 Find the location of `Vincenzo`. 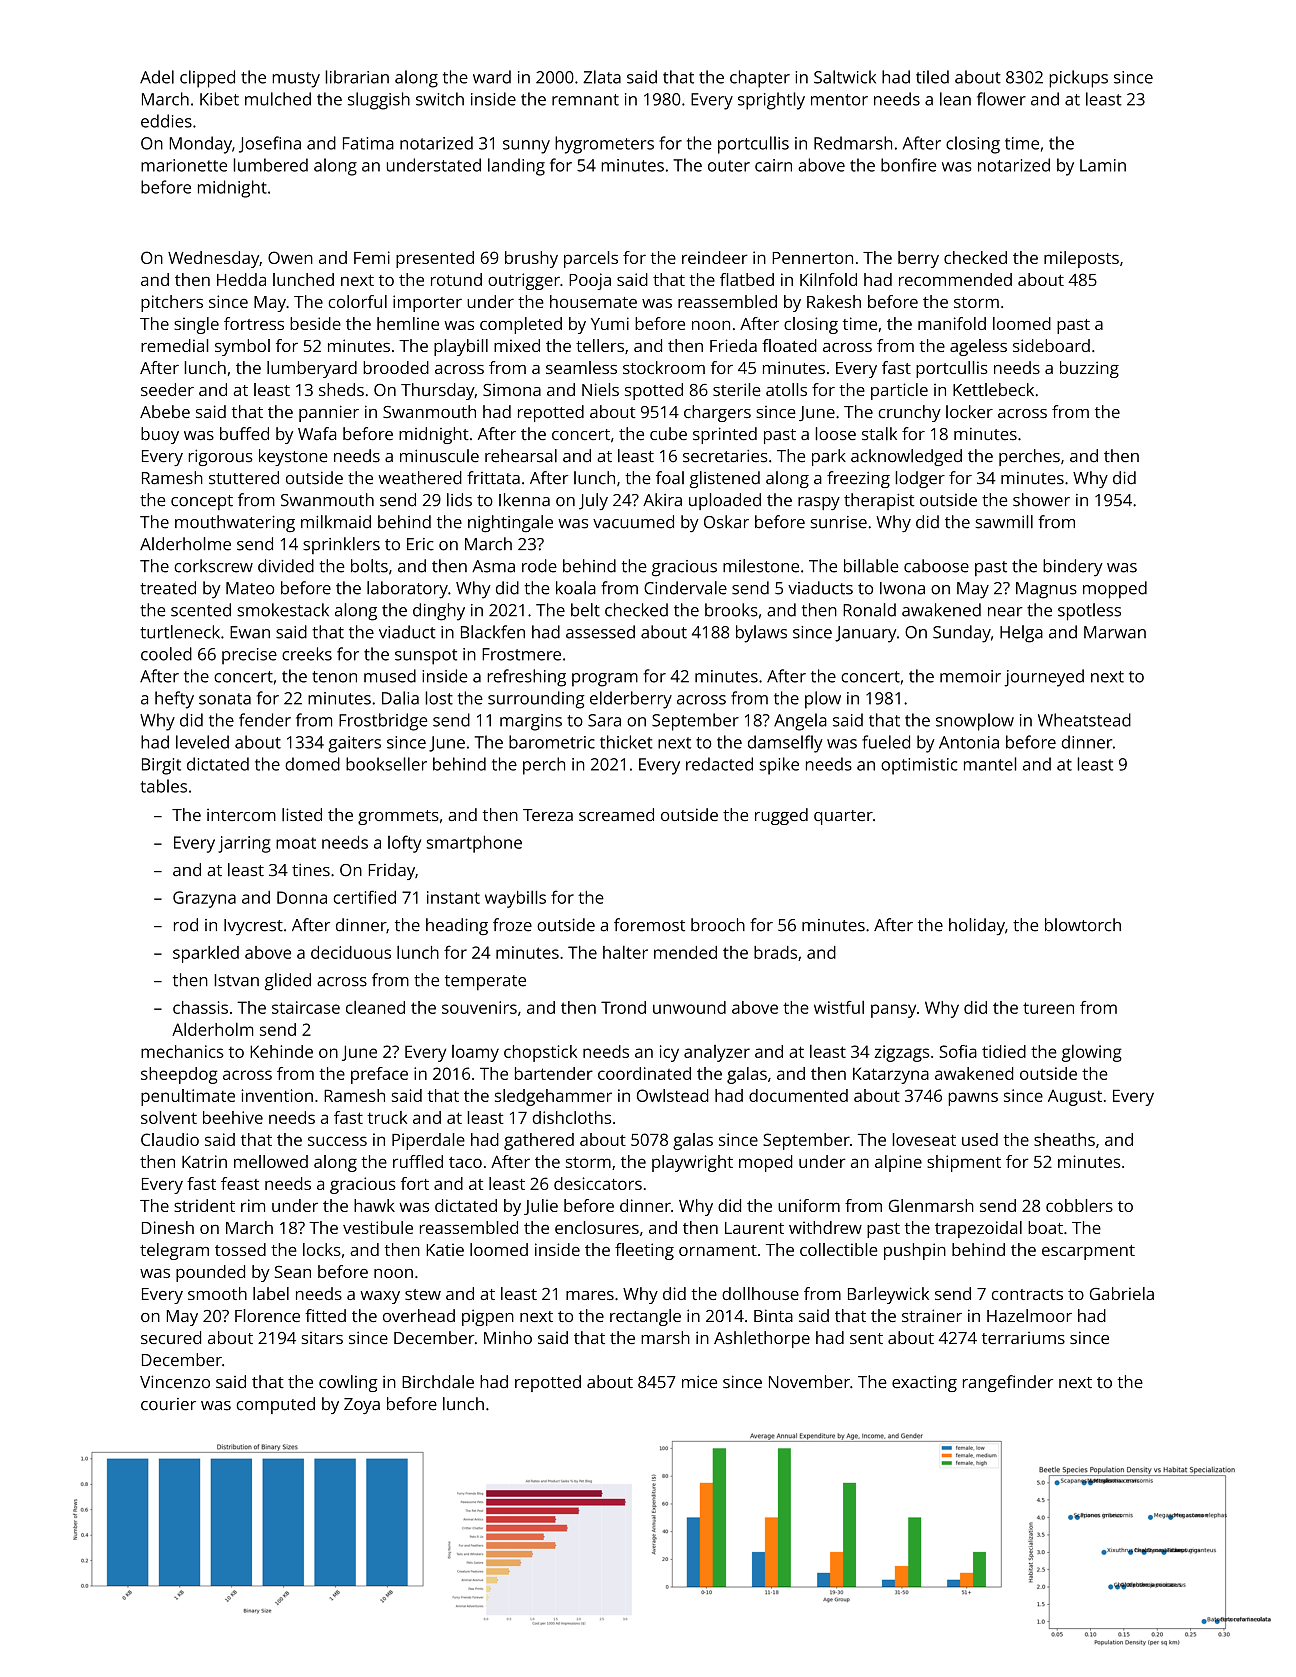

Vincenzo is located at coordinates (175, 1382).
